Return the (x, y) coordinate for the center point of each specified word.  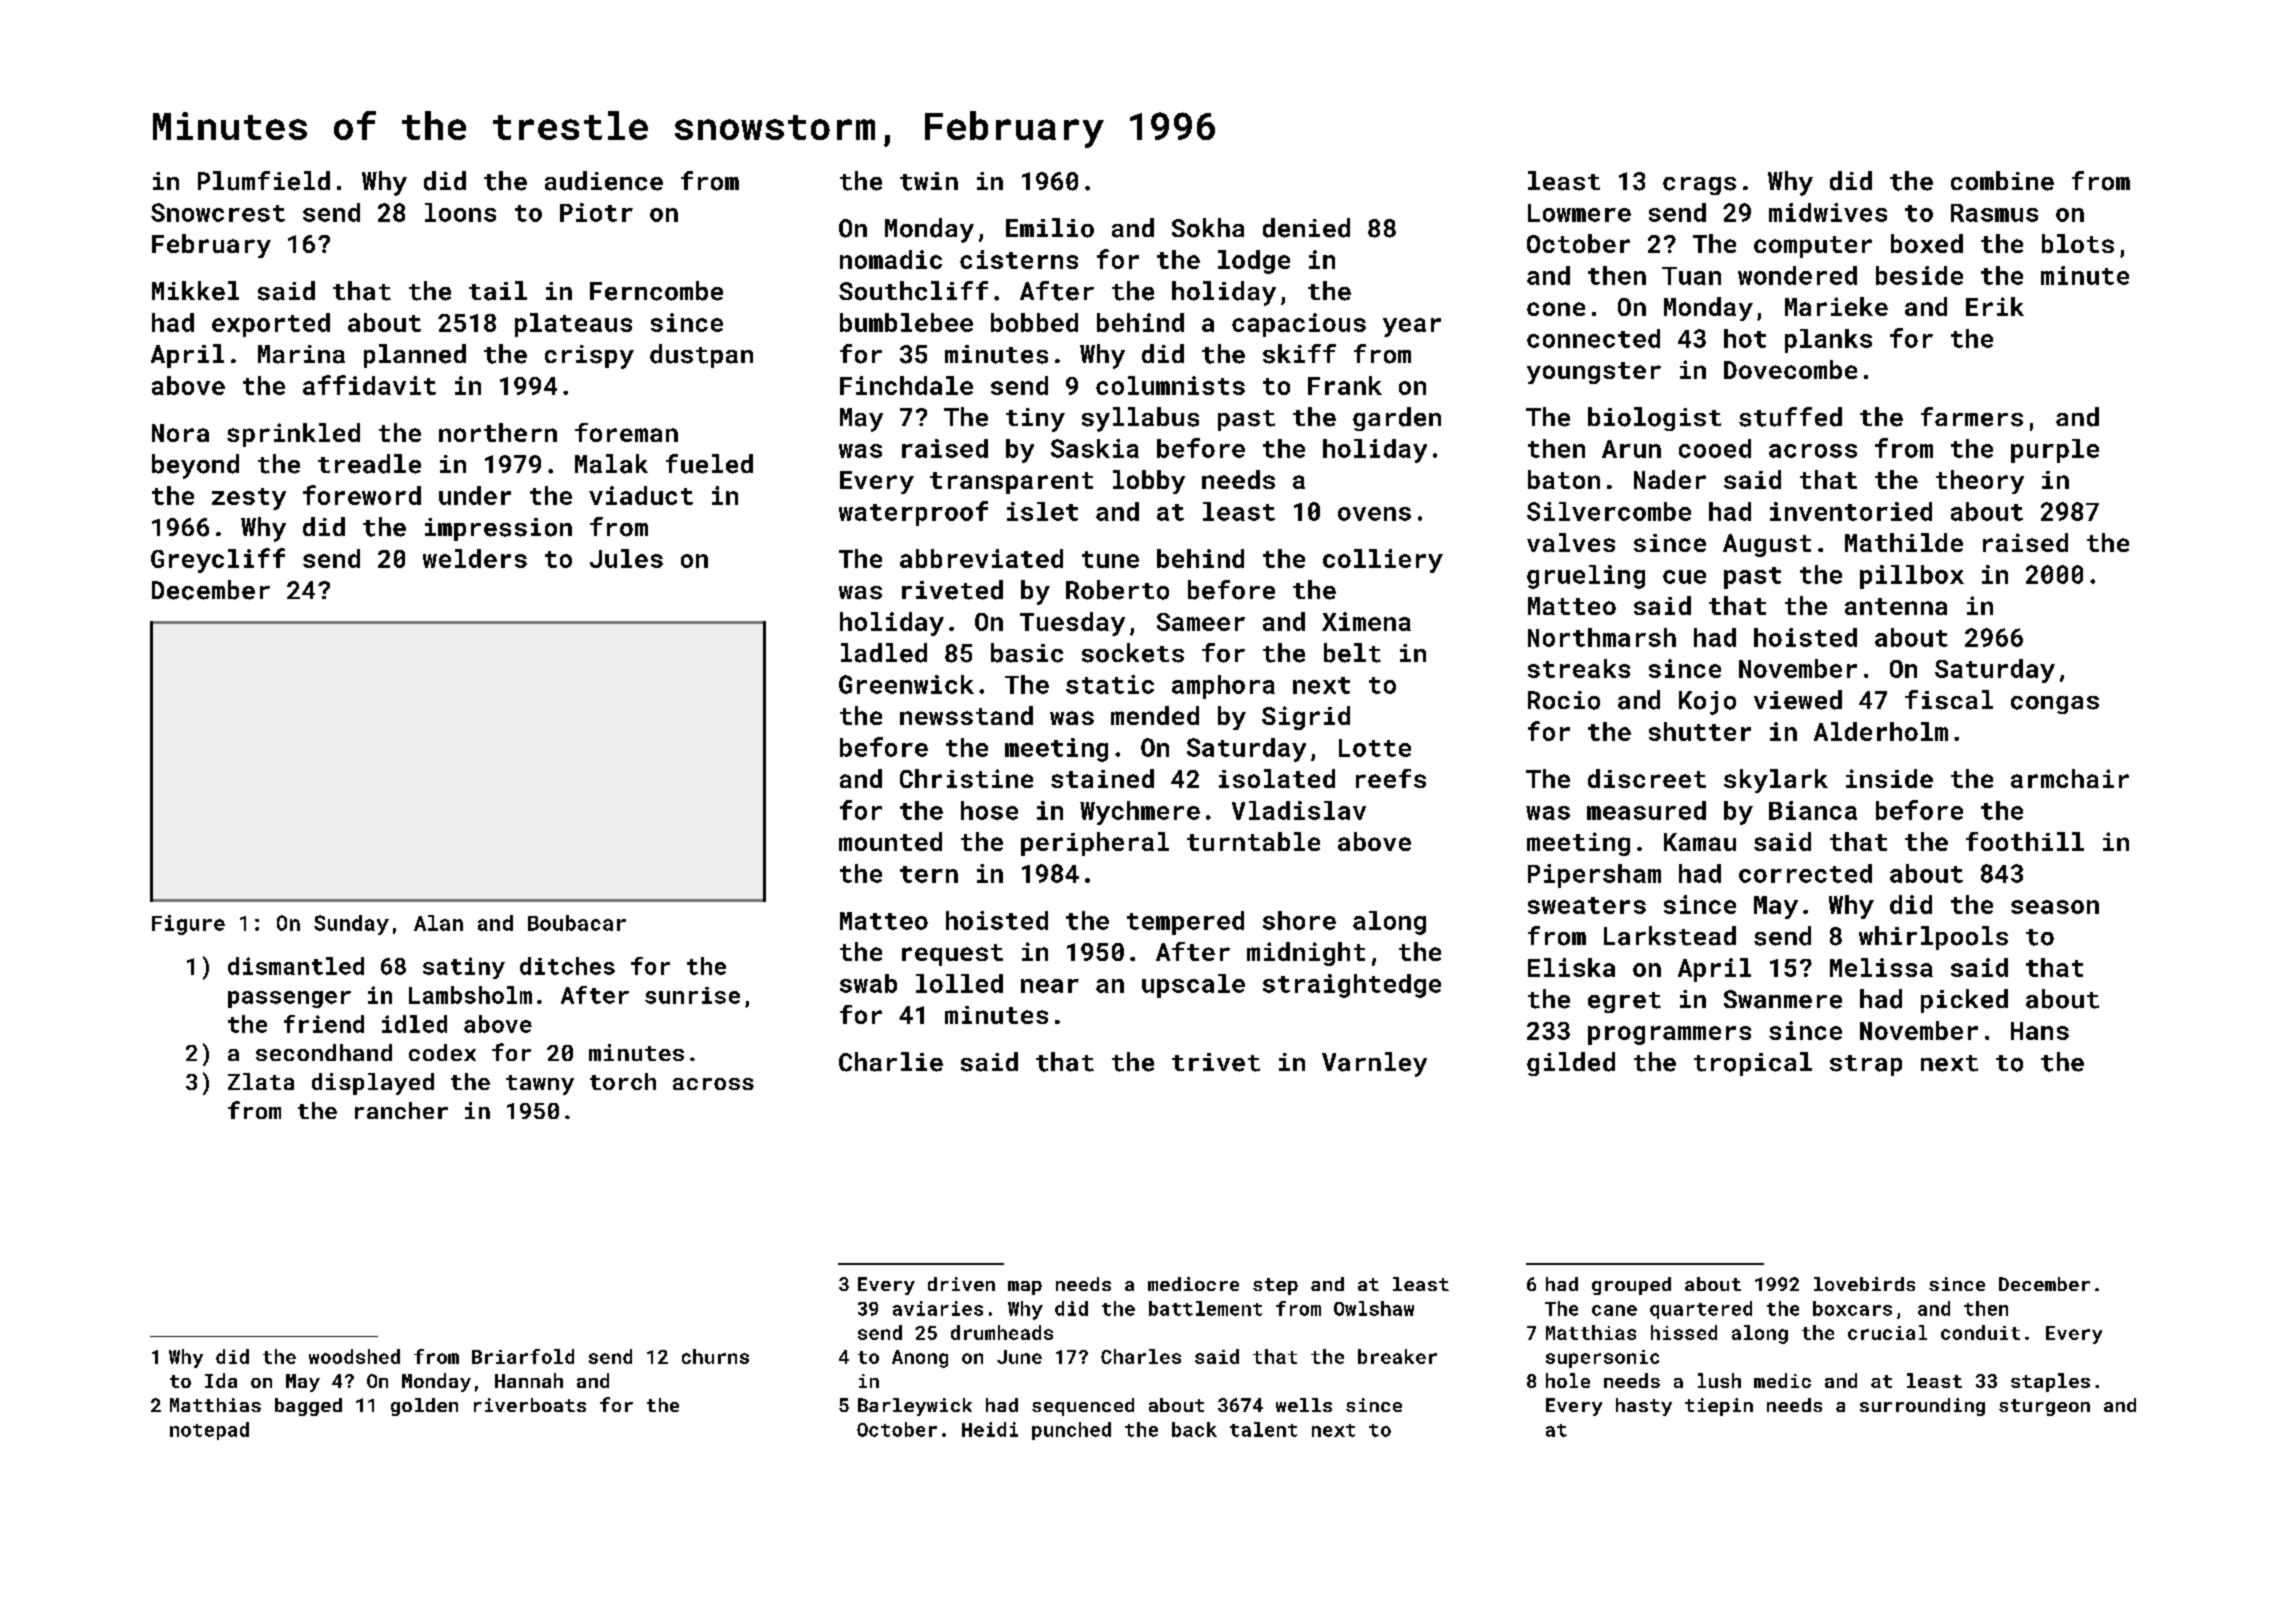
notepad (209, 1431)
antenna (1896, 606)
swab (868, 983)
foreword (362, 495)
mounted (890, 841)
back (1194, 1429)
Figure (188, 925)
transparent (1011, 483)
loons (460, 212)
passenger (289, 999)
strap (1866, 1065)
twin (929, 181)
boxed (1927, 243)
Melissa (1881, 967)
